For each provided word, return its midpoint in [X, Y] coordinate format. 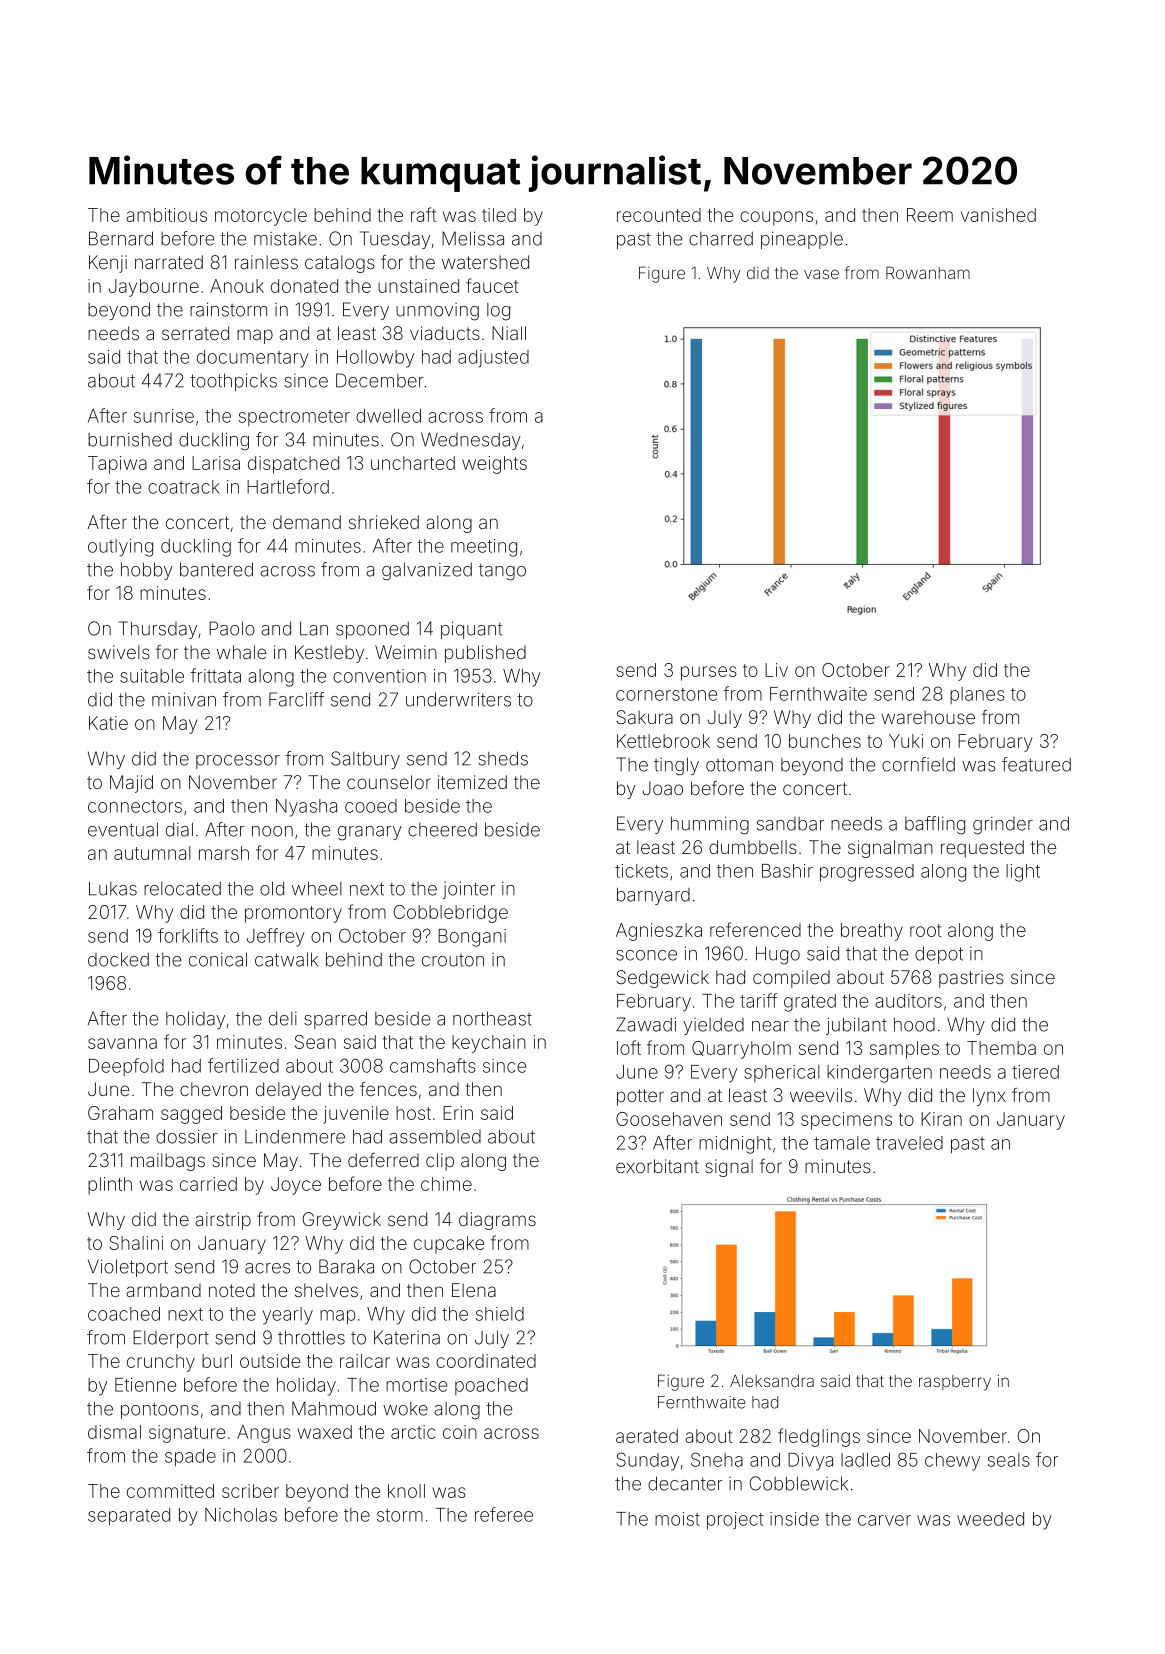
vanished [998, 215]
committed [170, 1491]
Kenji [108, 264]
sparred [335, 1020]
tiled [499, 215]
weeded [990, 1519]
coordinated [486, 1361]
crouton [453, 960]
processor [238, 762]
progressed [867, 873]
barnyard [653, 896]
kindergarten [879, 1074]
